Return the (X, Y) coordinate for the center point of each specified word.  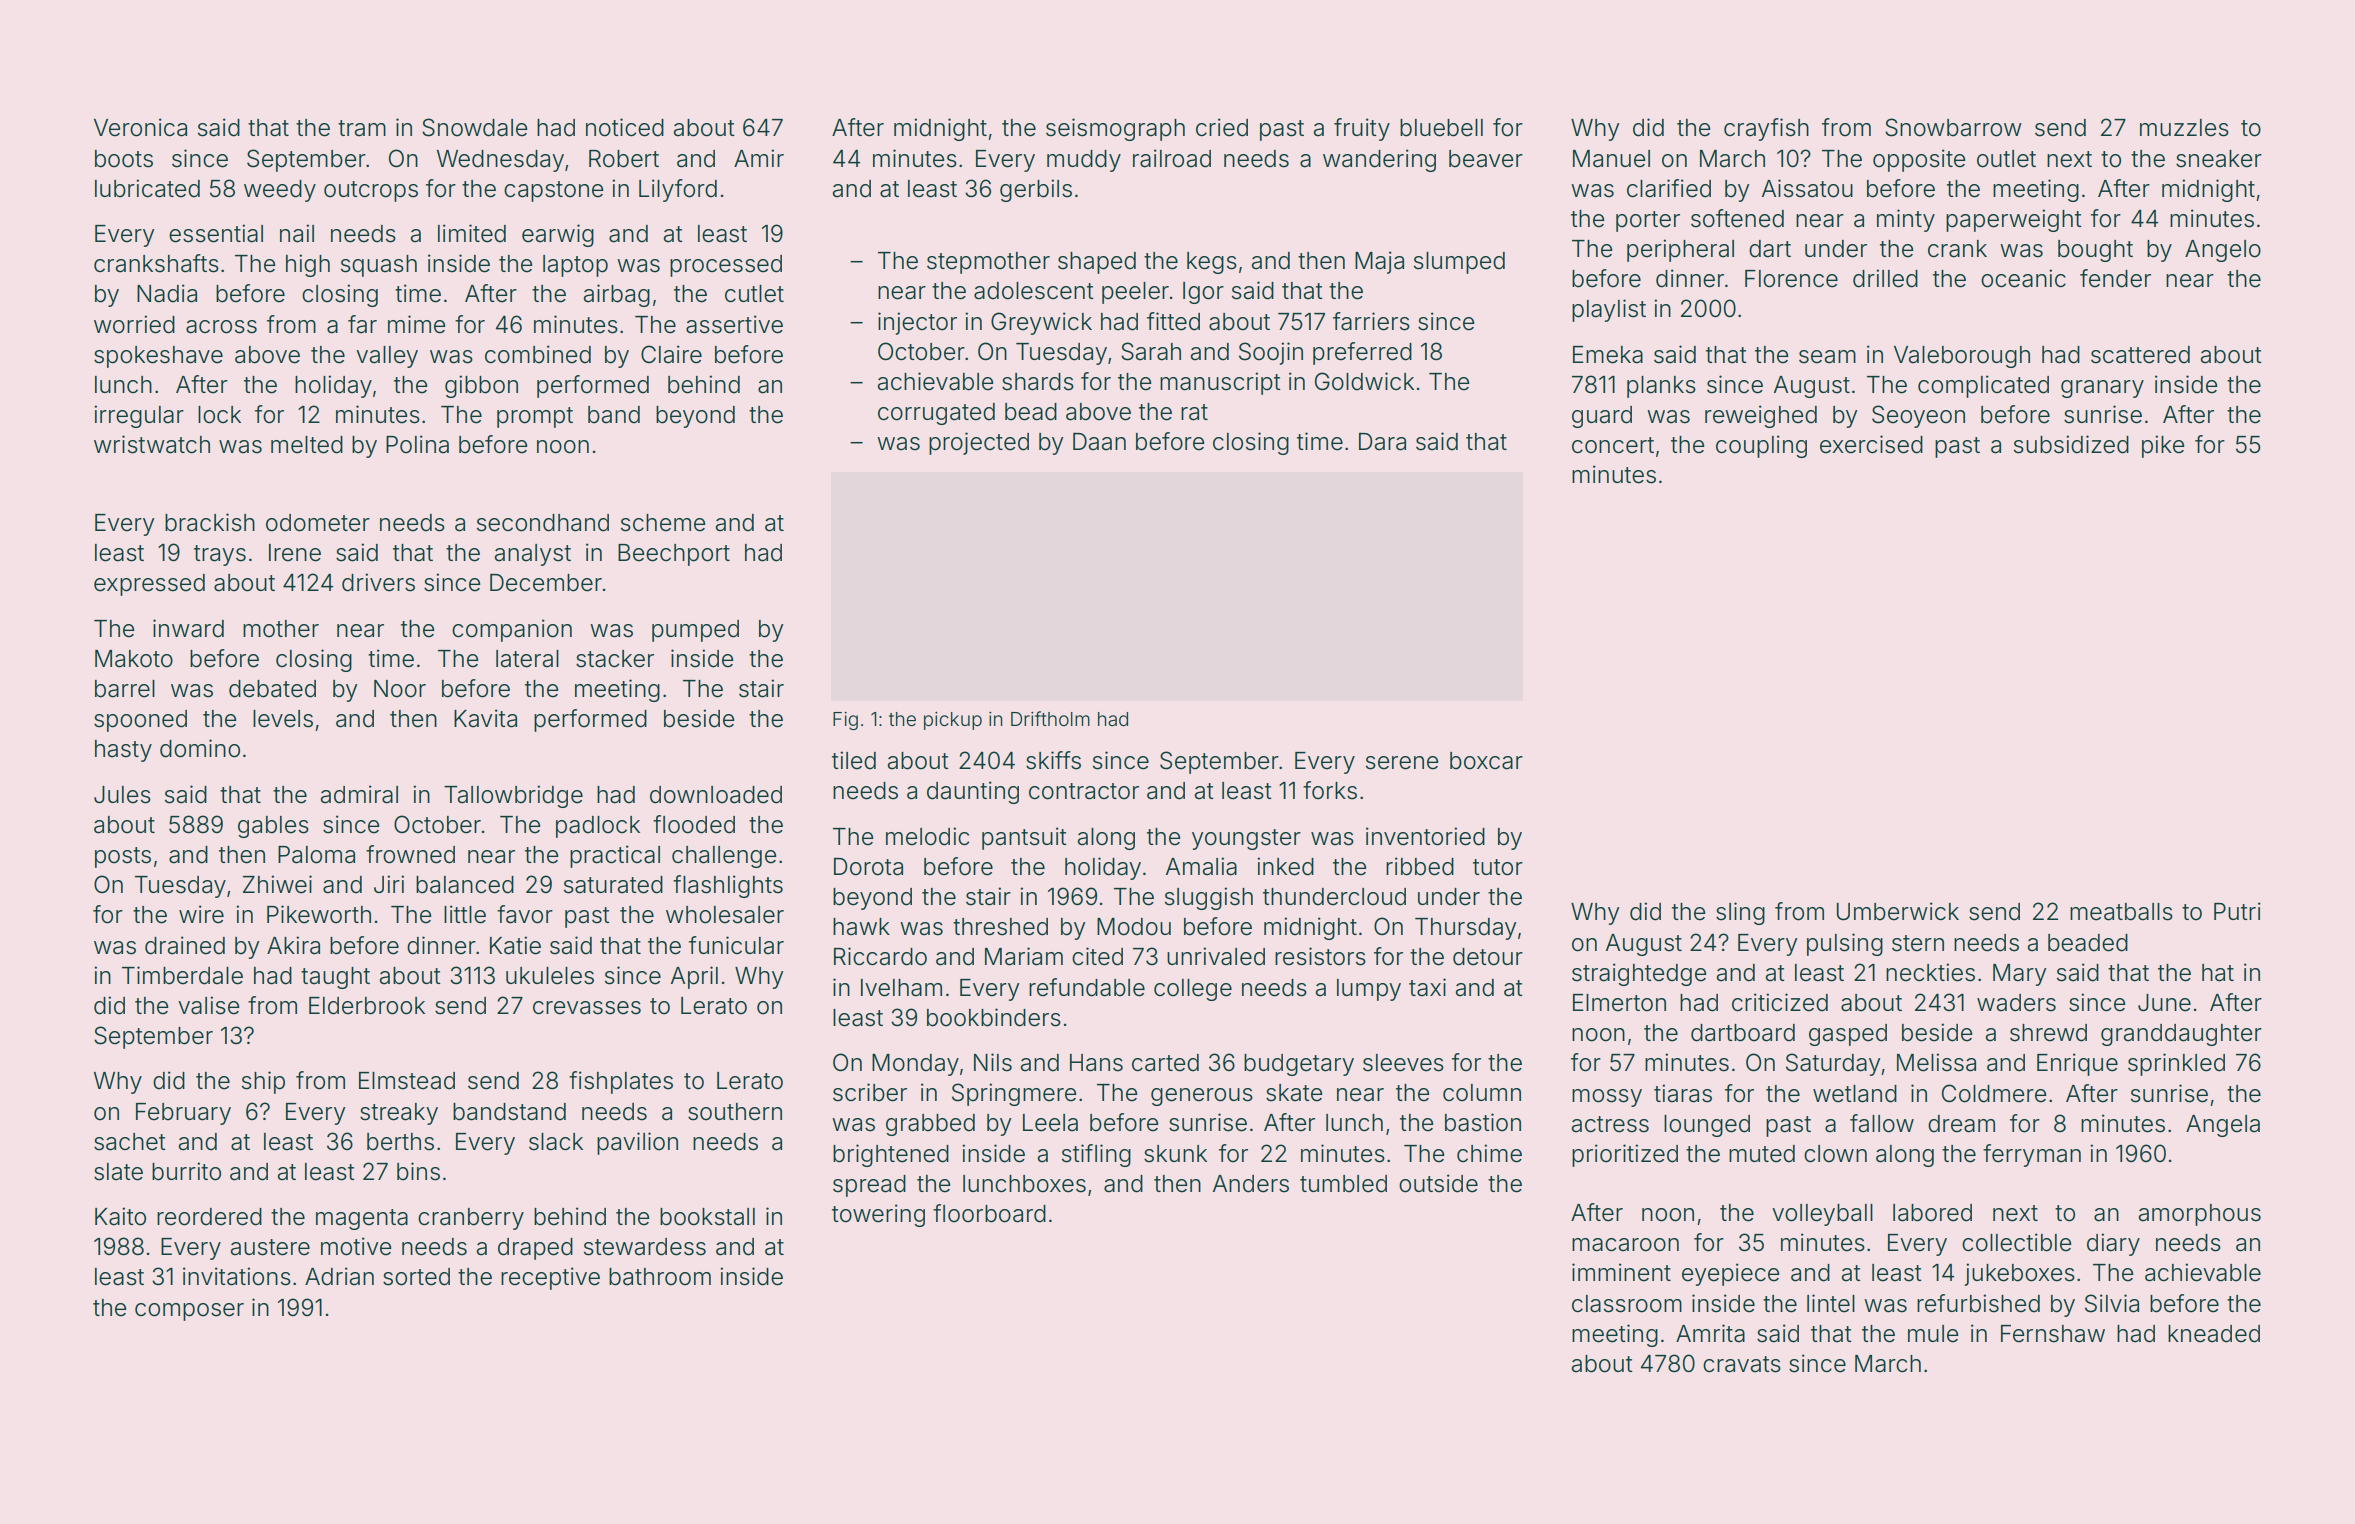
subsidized (2071, 444)
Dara (1382, 441)
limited (472, 233)
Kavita (485, 718)
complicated (1983, 386)
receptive (550, 1278)
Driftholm (1050, 718)
